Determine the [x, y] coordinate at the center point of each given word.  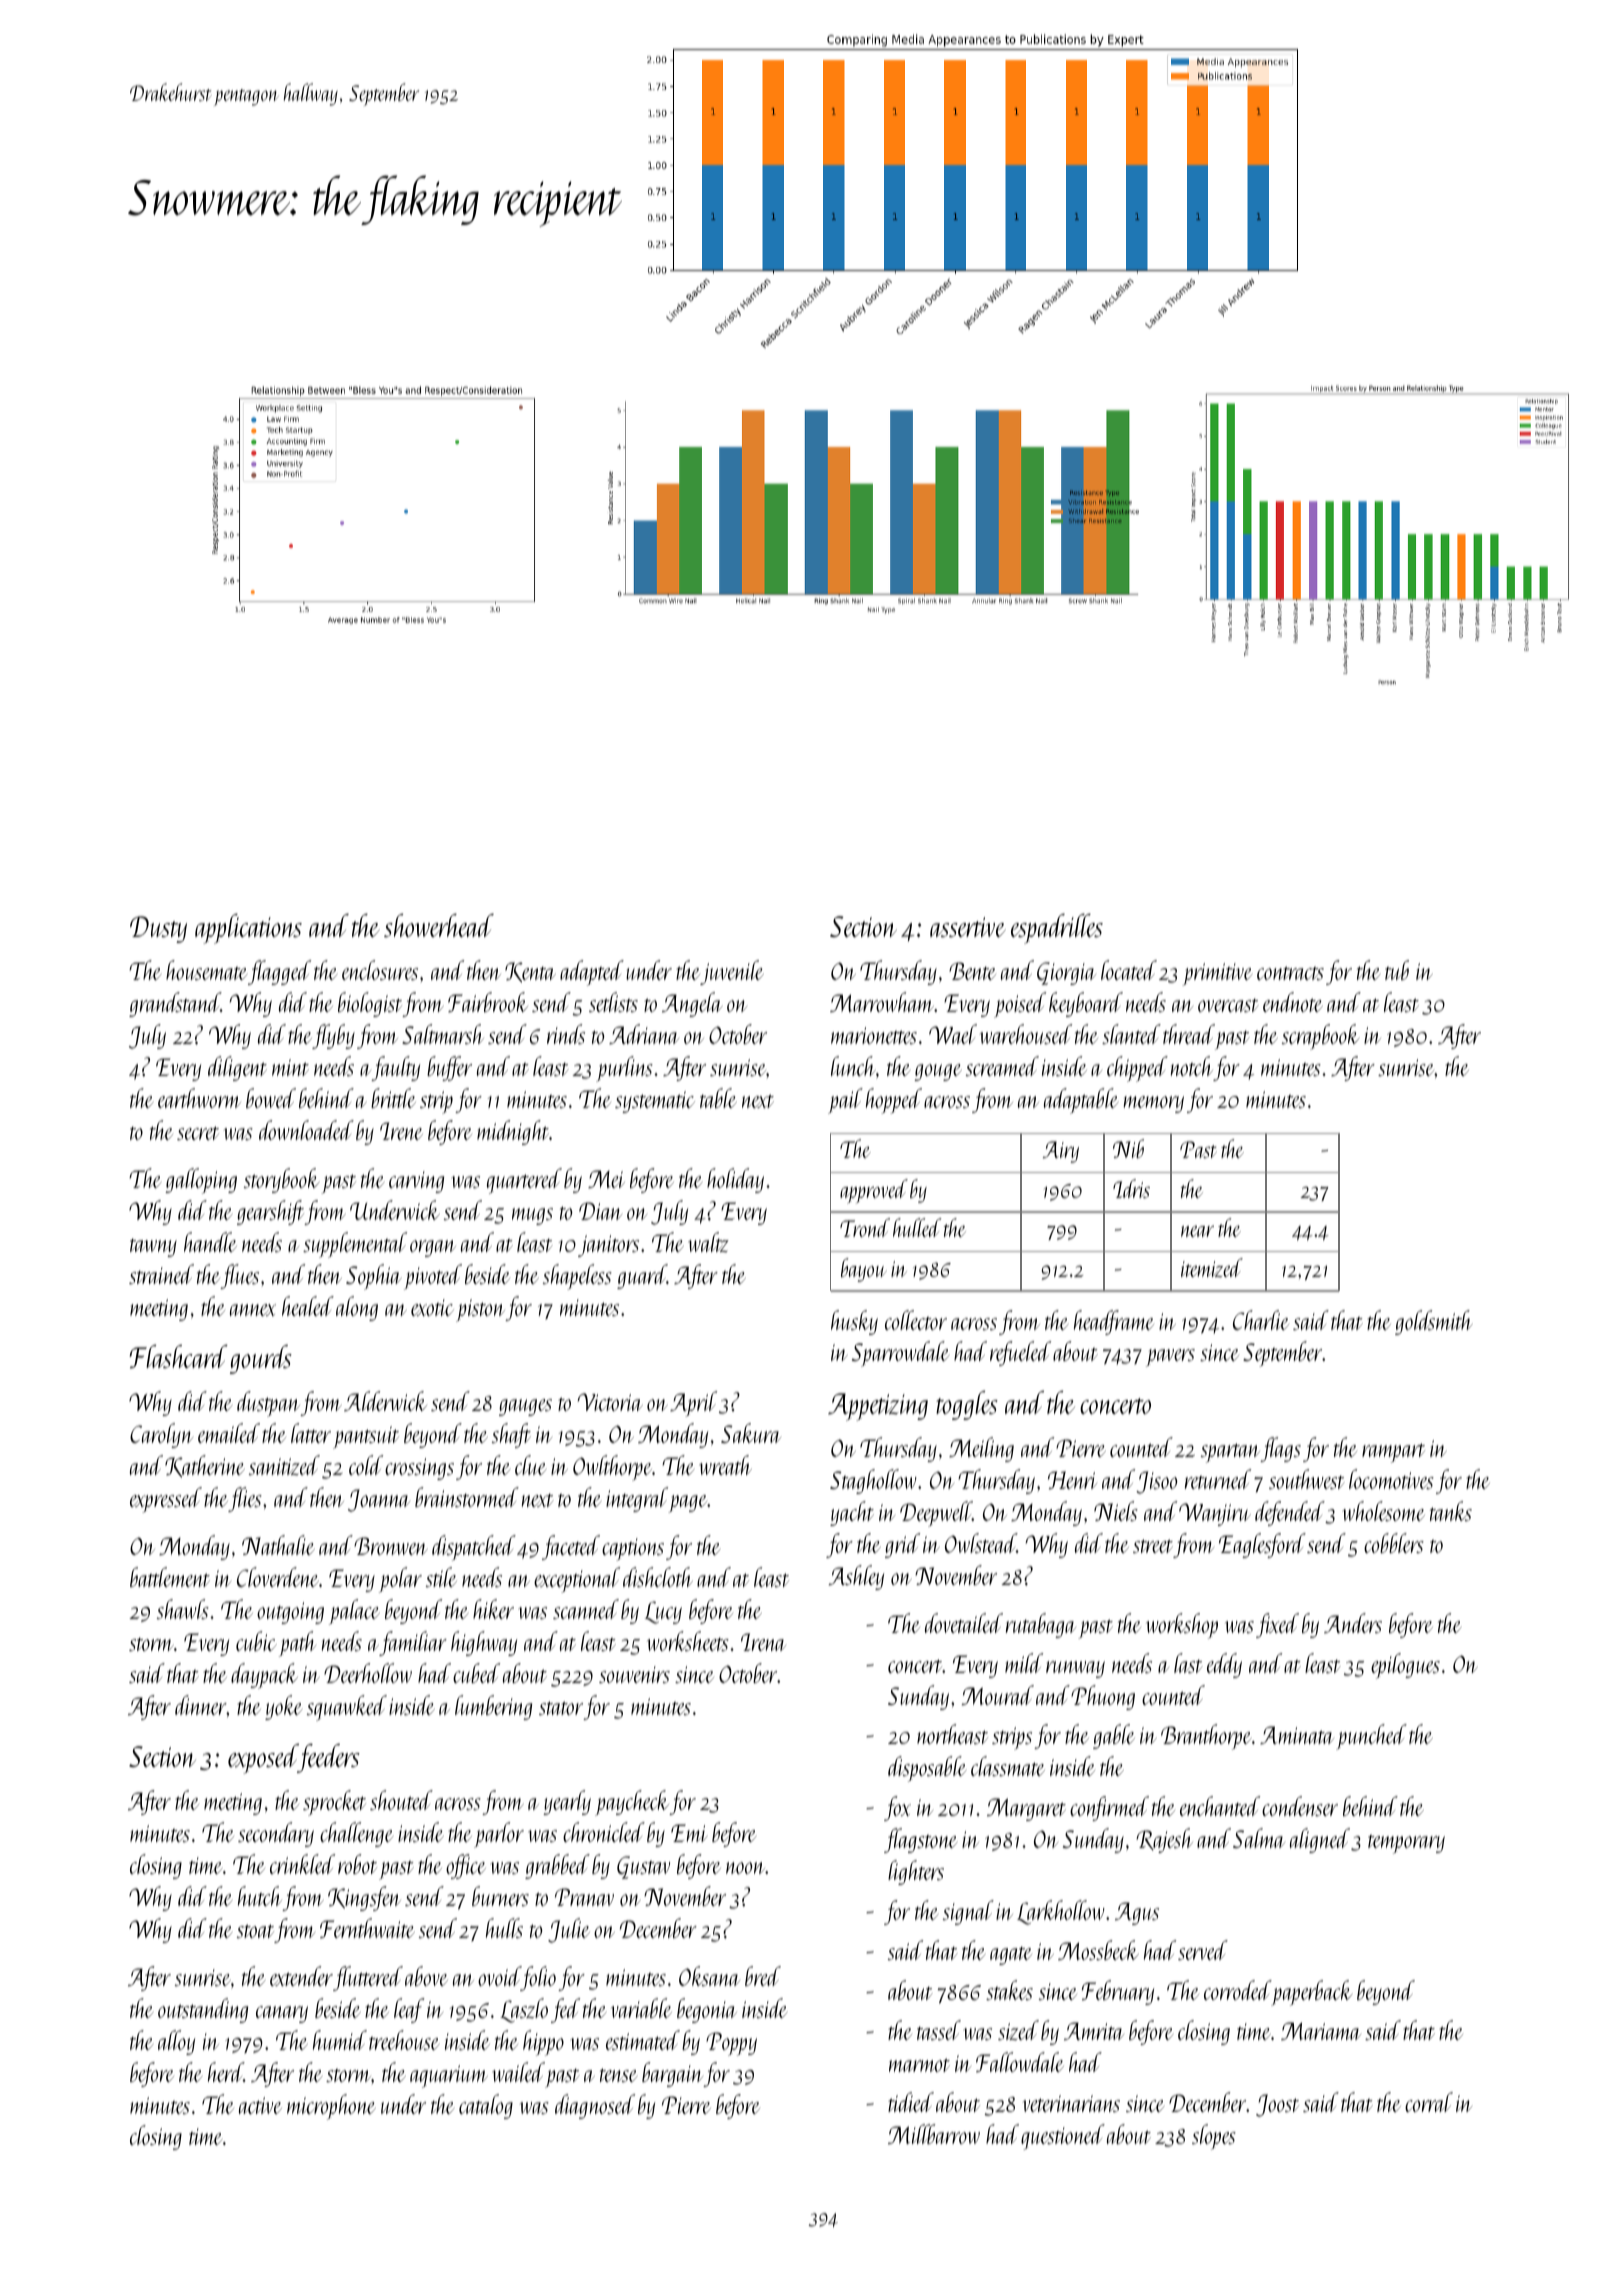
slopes [1214, 2137]
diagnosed [595, 2106]
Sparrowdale [900, 1354]
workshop [1182, 1626]
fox [897, 1808]
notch [1192, 1066]
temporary [1406, 1844]
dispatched [474, 1548]
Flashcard [179, 1356]
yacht [852, 1513]
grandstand [175, 1004]
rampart [1393, 1453]
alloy [176, 2042]
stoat [255, 1931]
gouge [938, 1072]
